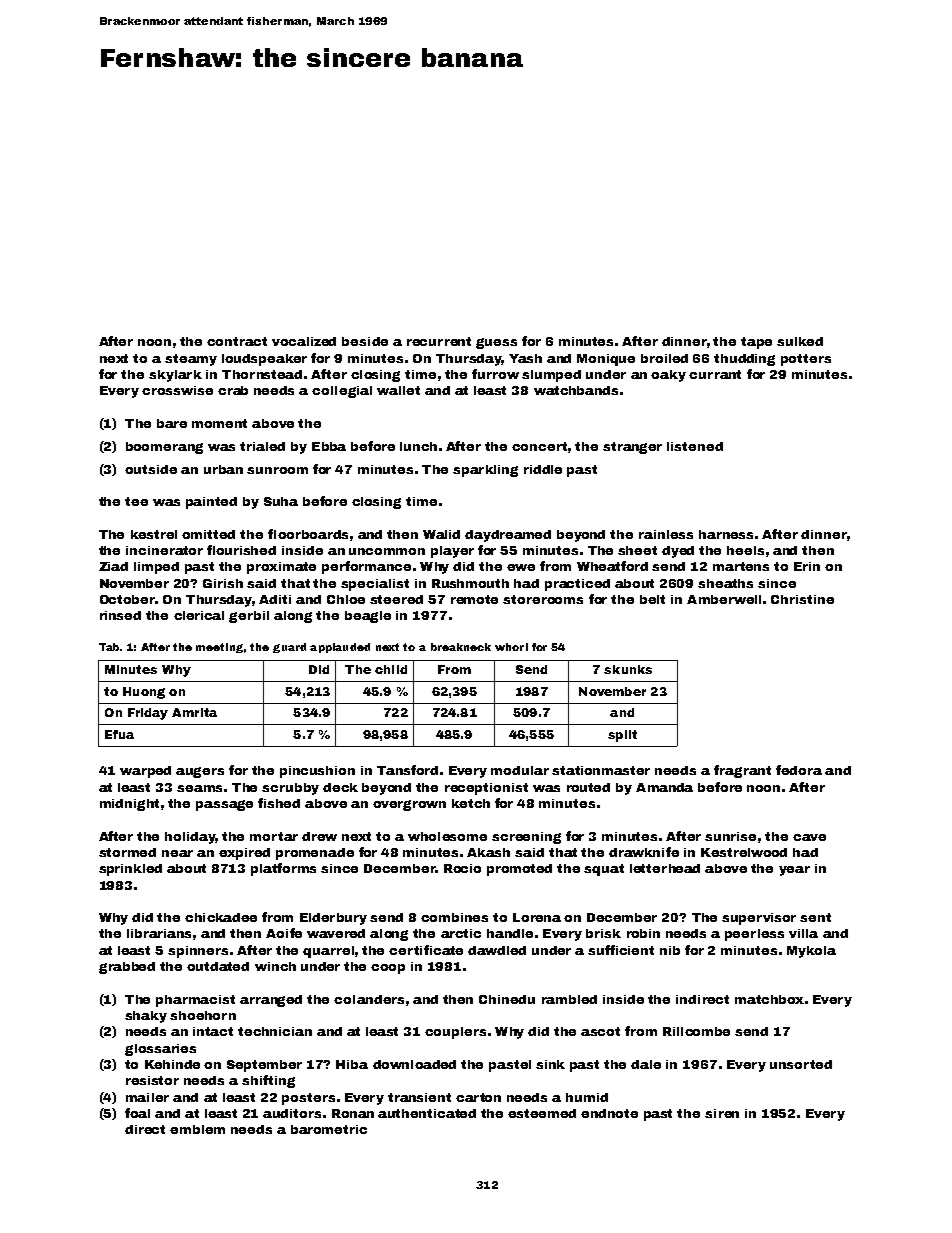  What do you see at coordinates (391, 669) in the document?
I see `child` at bounding box center [391, 669].
